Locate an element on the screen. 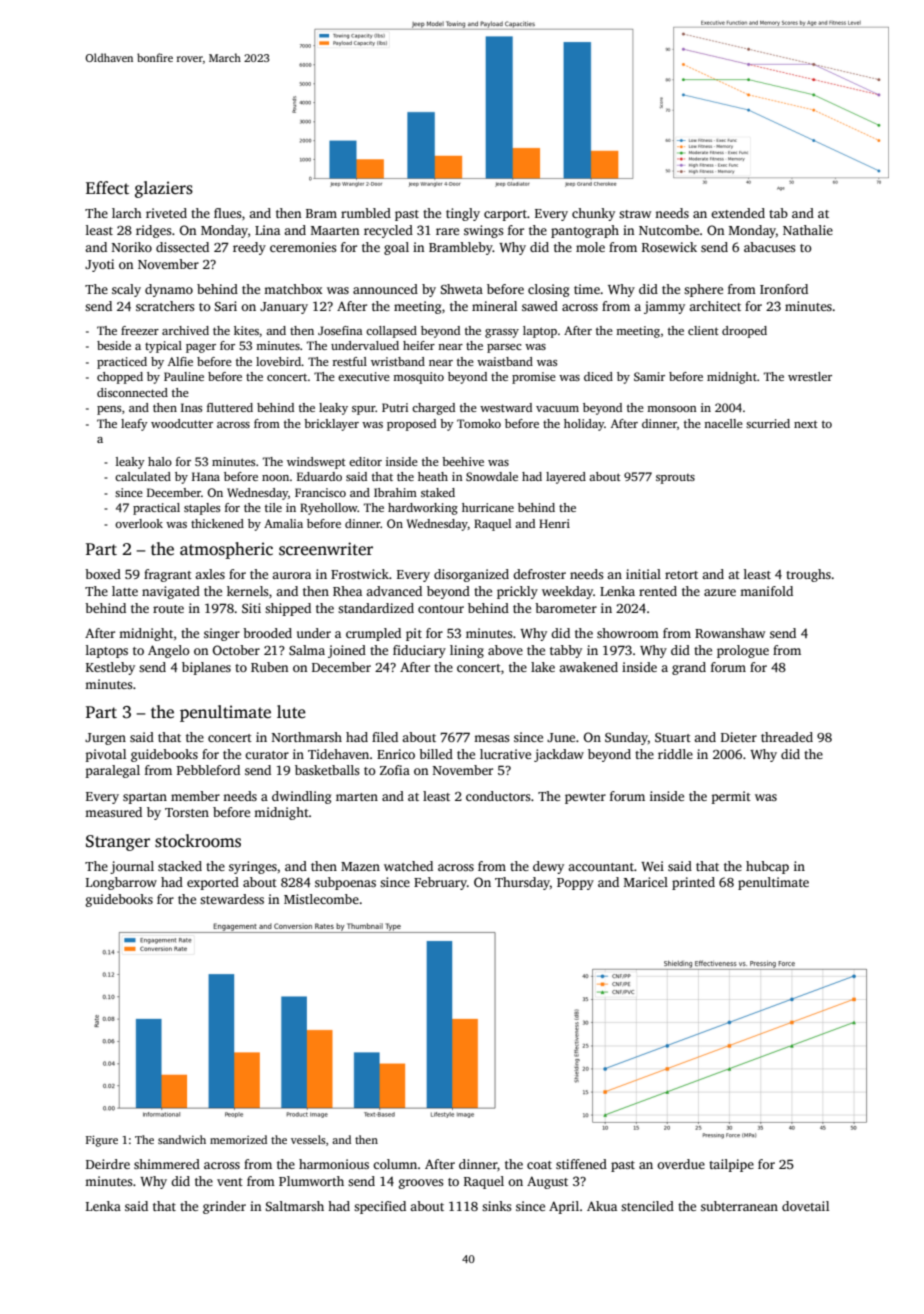 This screenshot has height=1314, width=924. coat is located at coordinates (539, 1165).
